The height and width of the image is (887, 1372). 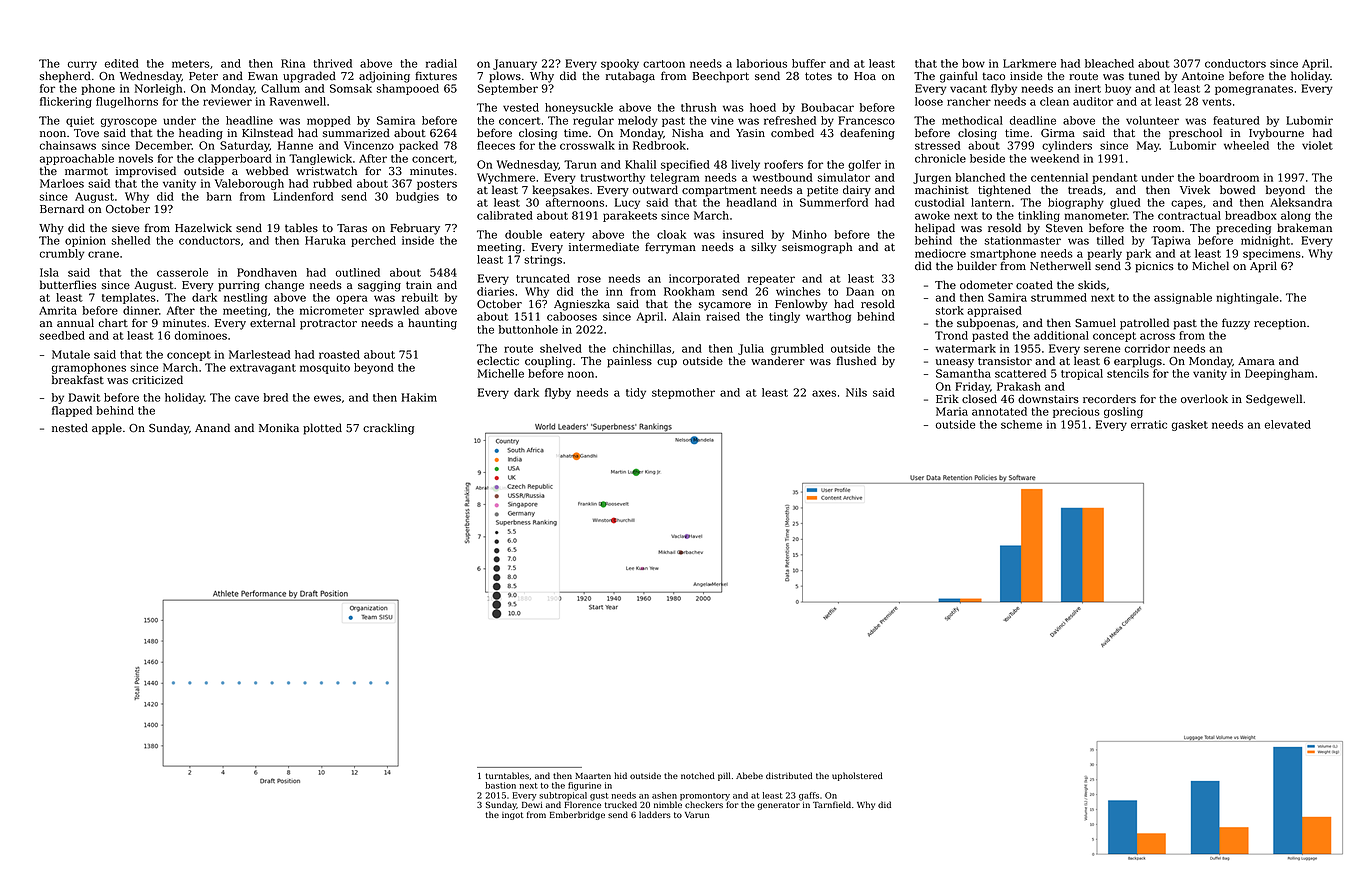 What do you see at coordinates (500, 785) in the image?
I see `bastion` at bounding box center [500, 785].
